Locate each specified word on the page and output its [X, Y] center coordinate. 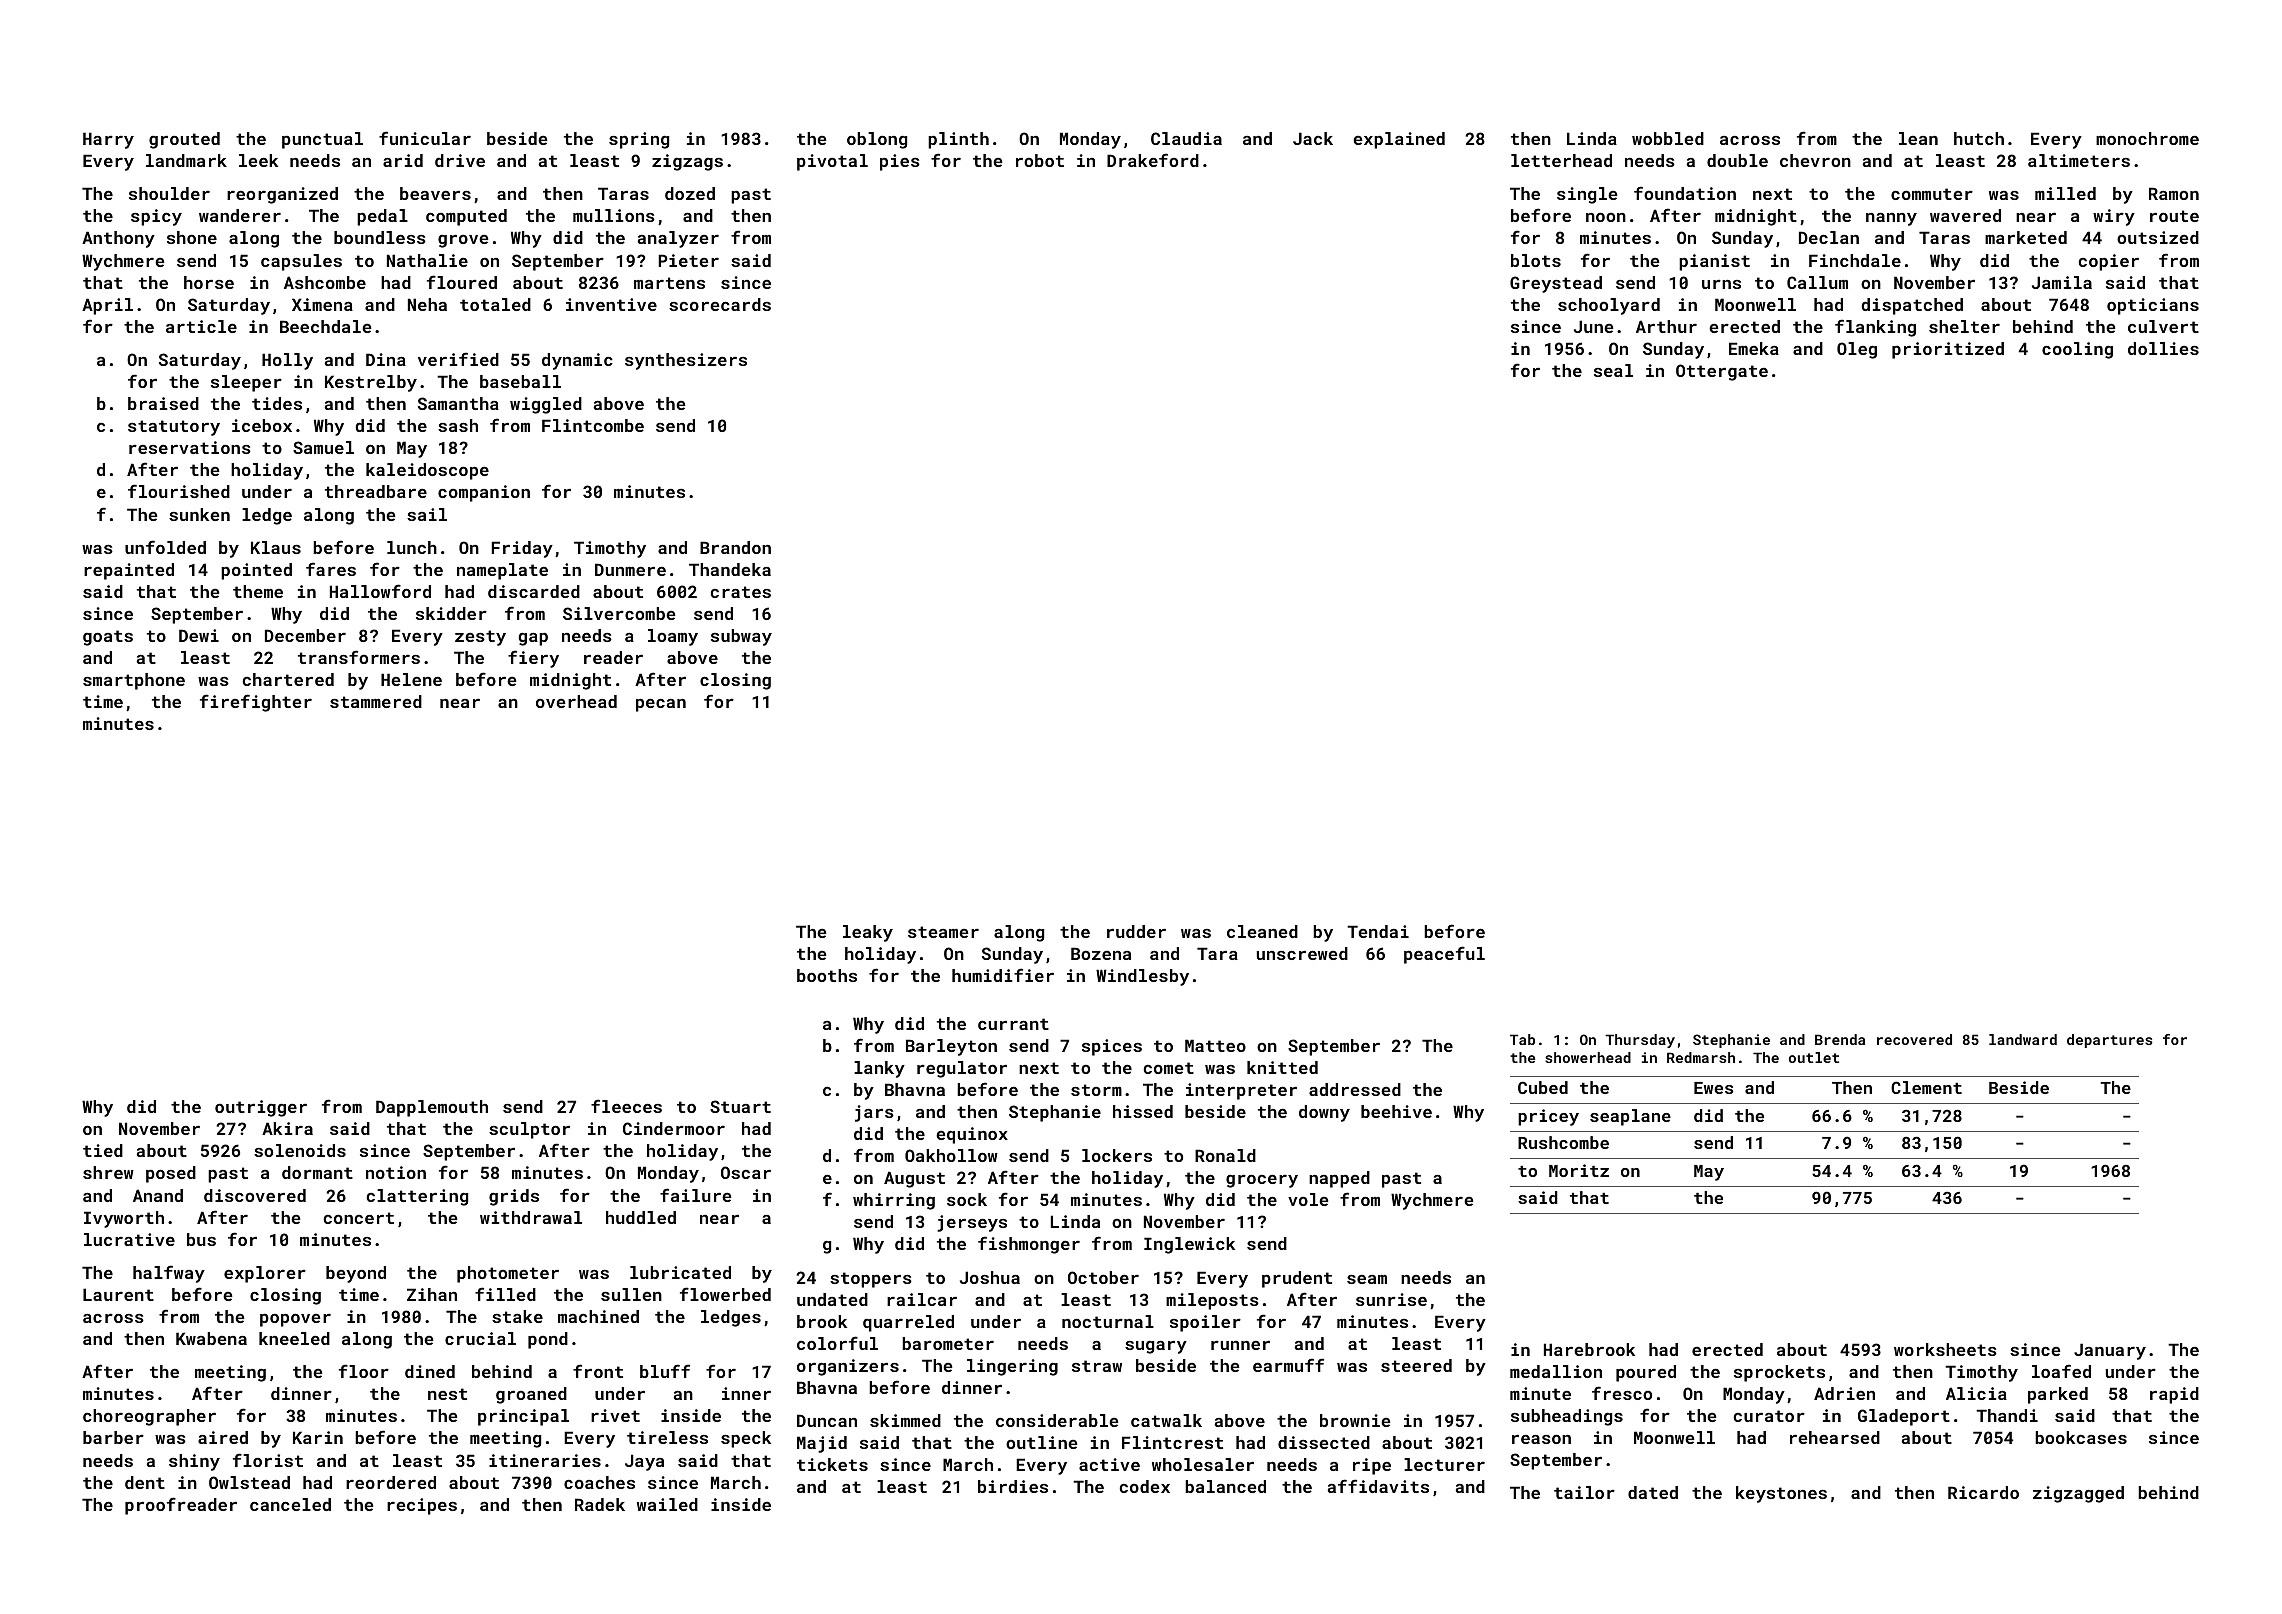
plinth [958, 140]
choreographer [149, 1417]
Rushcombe [1563, 1142]
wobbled [1668, 138]
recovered [1914, 1039]
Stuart [740, 1106]
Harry [108, 140]
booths [827, 975]
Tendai [1378, 931]
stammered [376, 701]
